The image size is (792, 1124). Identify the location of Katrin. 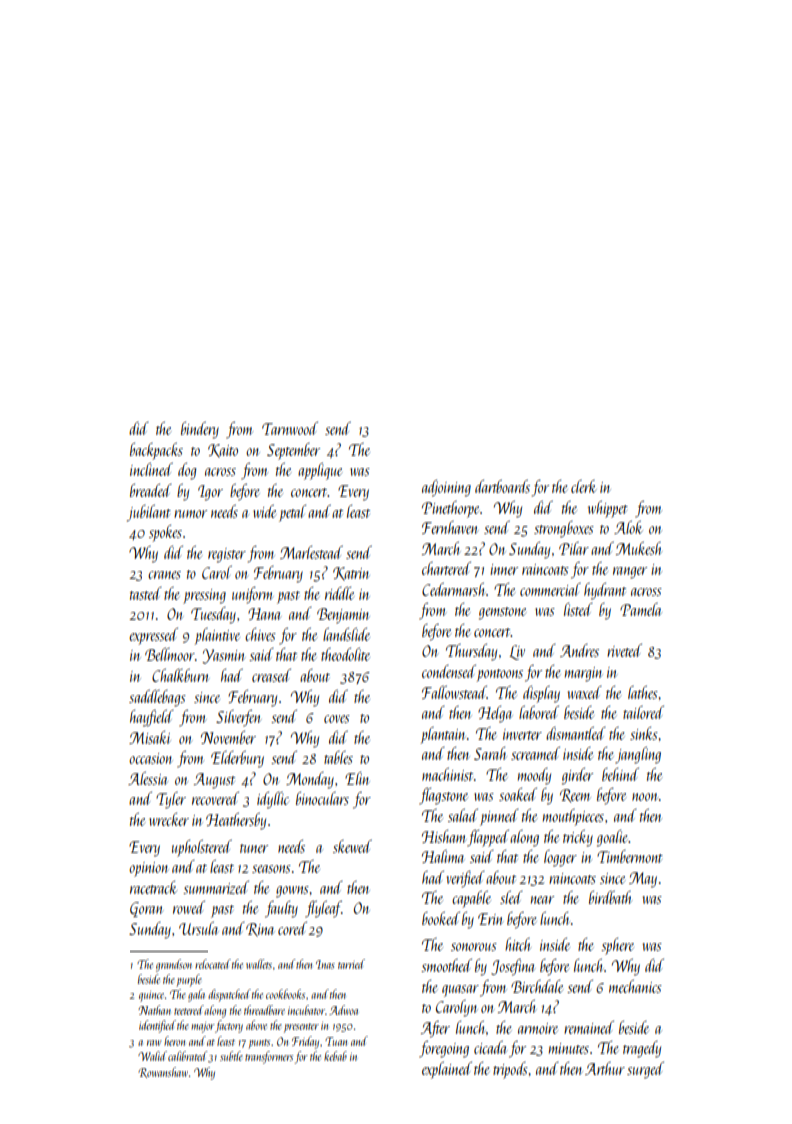
(351, 574).
